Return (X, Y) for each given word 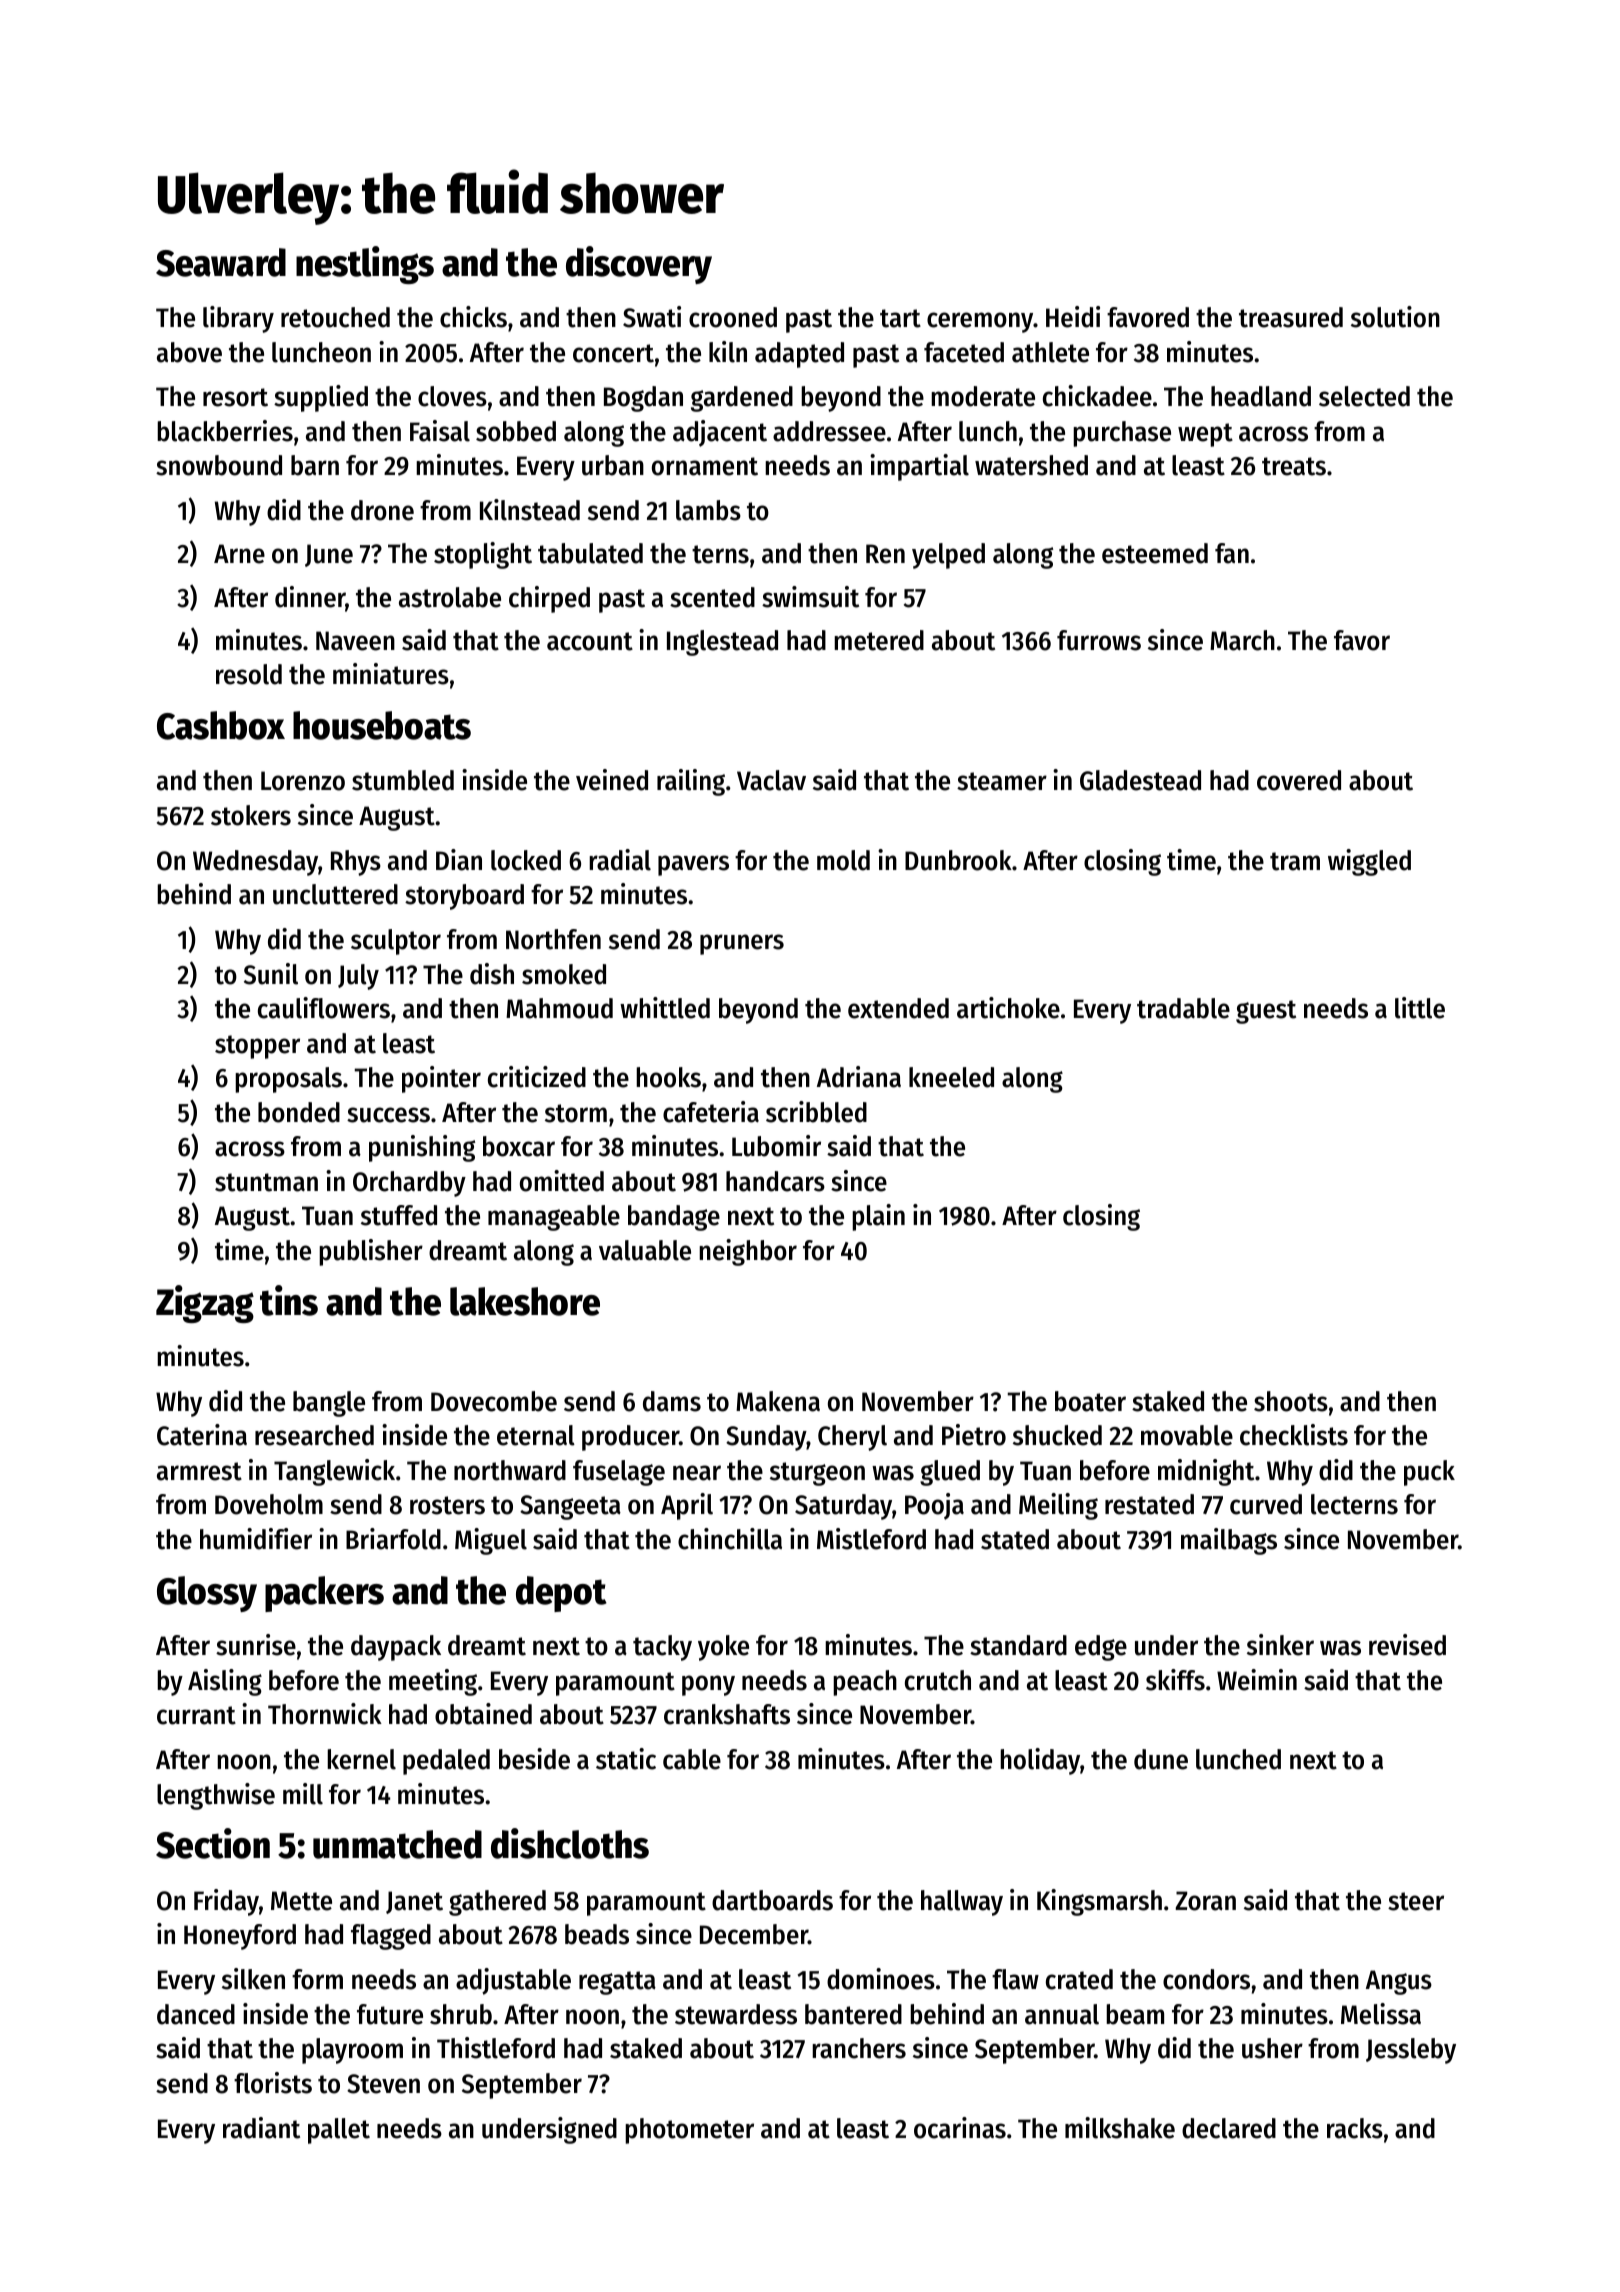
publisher (371, 1252)
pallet (339, 2131)
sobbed (516, 431)
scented (712, 597)
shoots (1291, 1401)
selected (1364, 396)
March (1242, 640)
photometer (689, 2131)
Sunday (766, 1438)
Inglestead (722, 643)
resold (249, 674)
